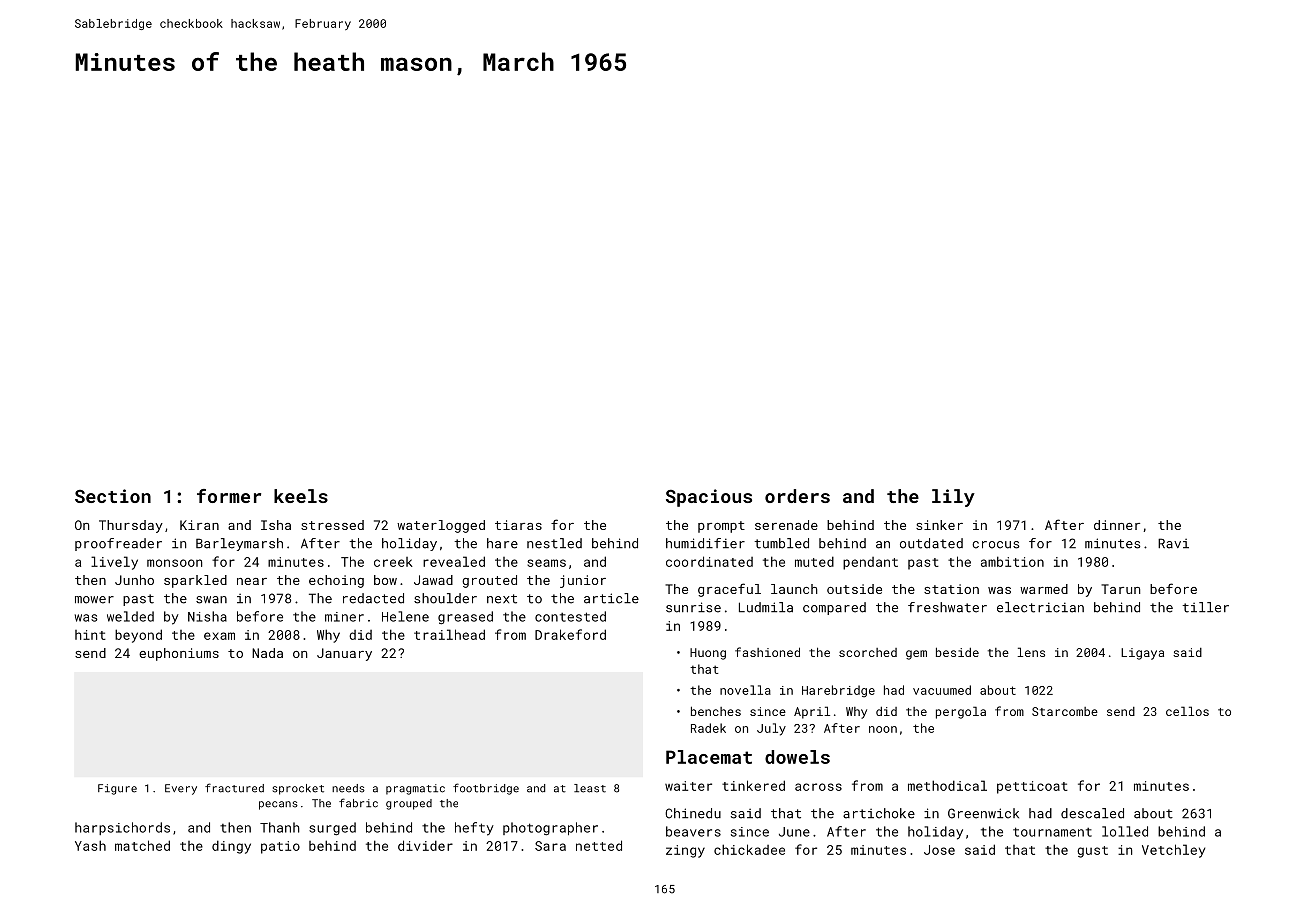  I want to click on Section, so click(113, 496).
